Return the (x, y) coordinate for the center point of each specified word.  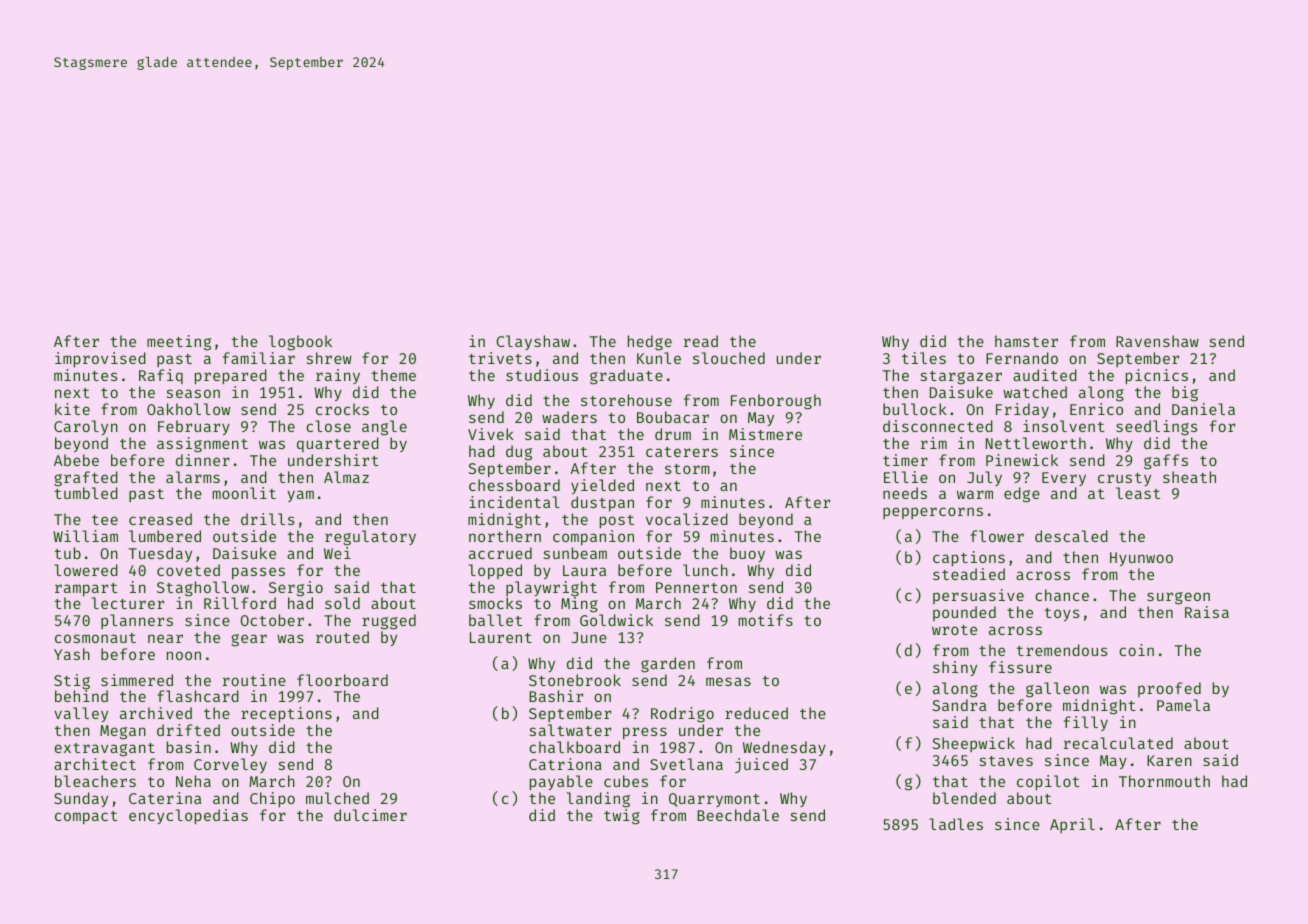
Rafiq (161, 376)
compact (86, 817)
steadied (969, 574)
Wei (337, 553)
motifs (766, 620)
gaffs (1166, 462)
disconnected (938, 426)
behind (81, 696)
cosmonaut (95, 638)
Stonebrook (575, 680)
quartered (338, 444)
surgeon (1178, 598)
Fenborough (776, 402)
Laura (584, 570)
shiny (955, 668)
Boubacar (673, 417)
